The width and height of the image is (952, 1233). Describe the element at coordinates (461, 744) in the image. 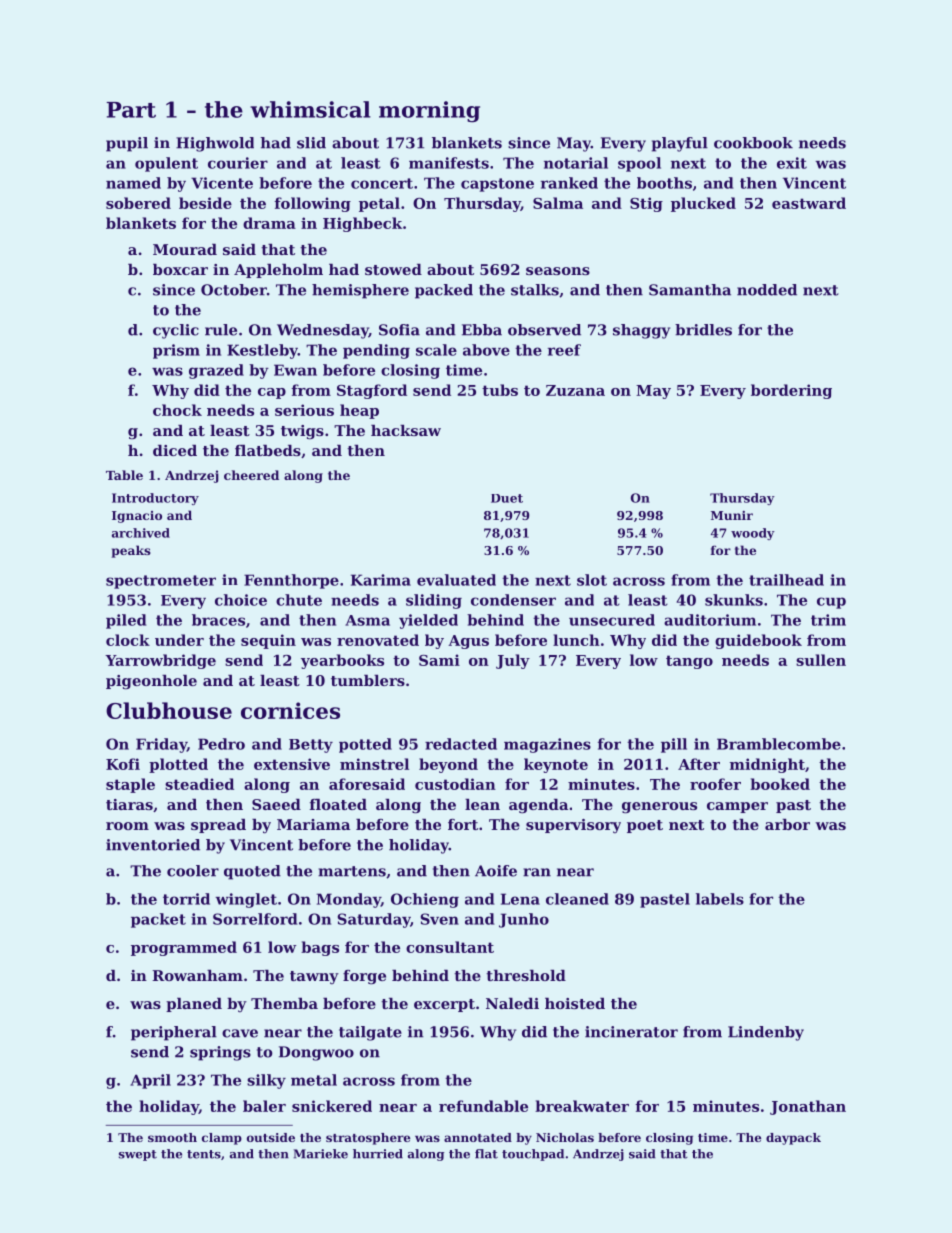

I see `redacted` at that location.
